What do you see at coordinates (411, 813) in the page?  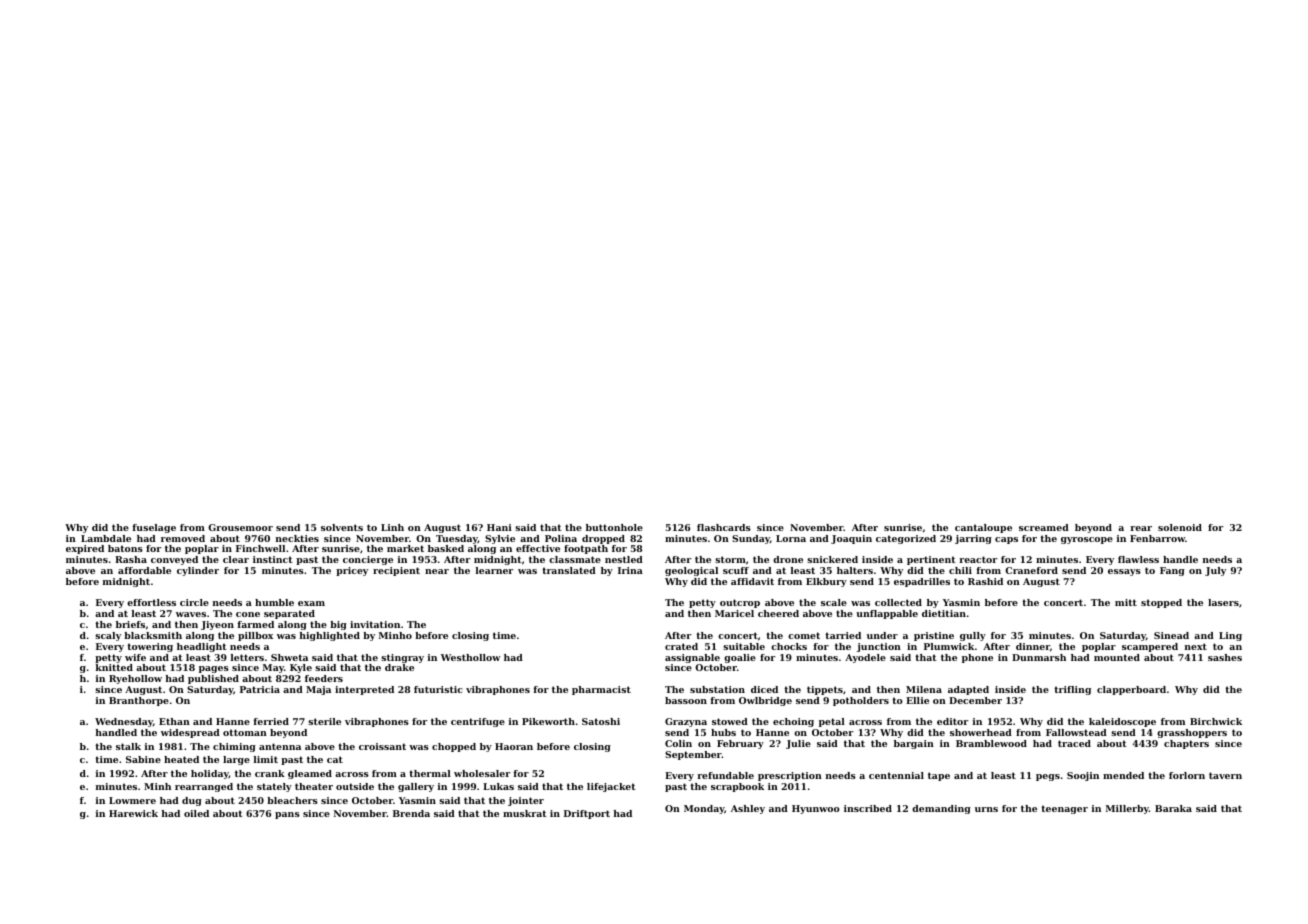 I see `Brenda` at bounding box center [411, 813].
